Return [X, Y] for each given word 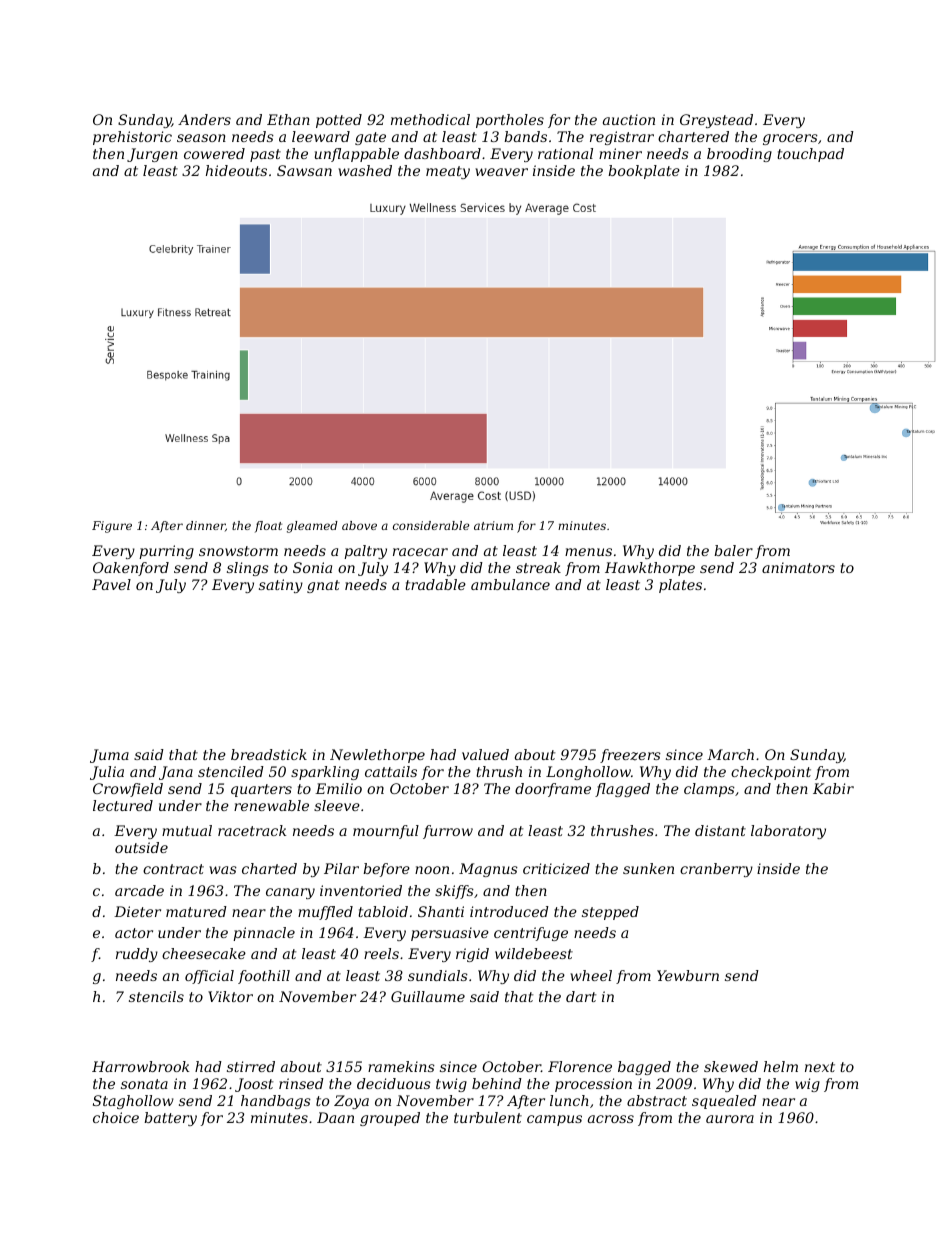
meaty [448, 172]
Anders [204, 119]
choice [116, 1117]
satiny [281, 586]
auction [629, 119]
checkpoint [771, 773]
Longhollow [588, 773]
